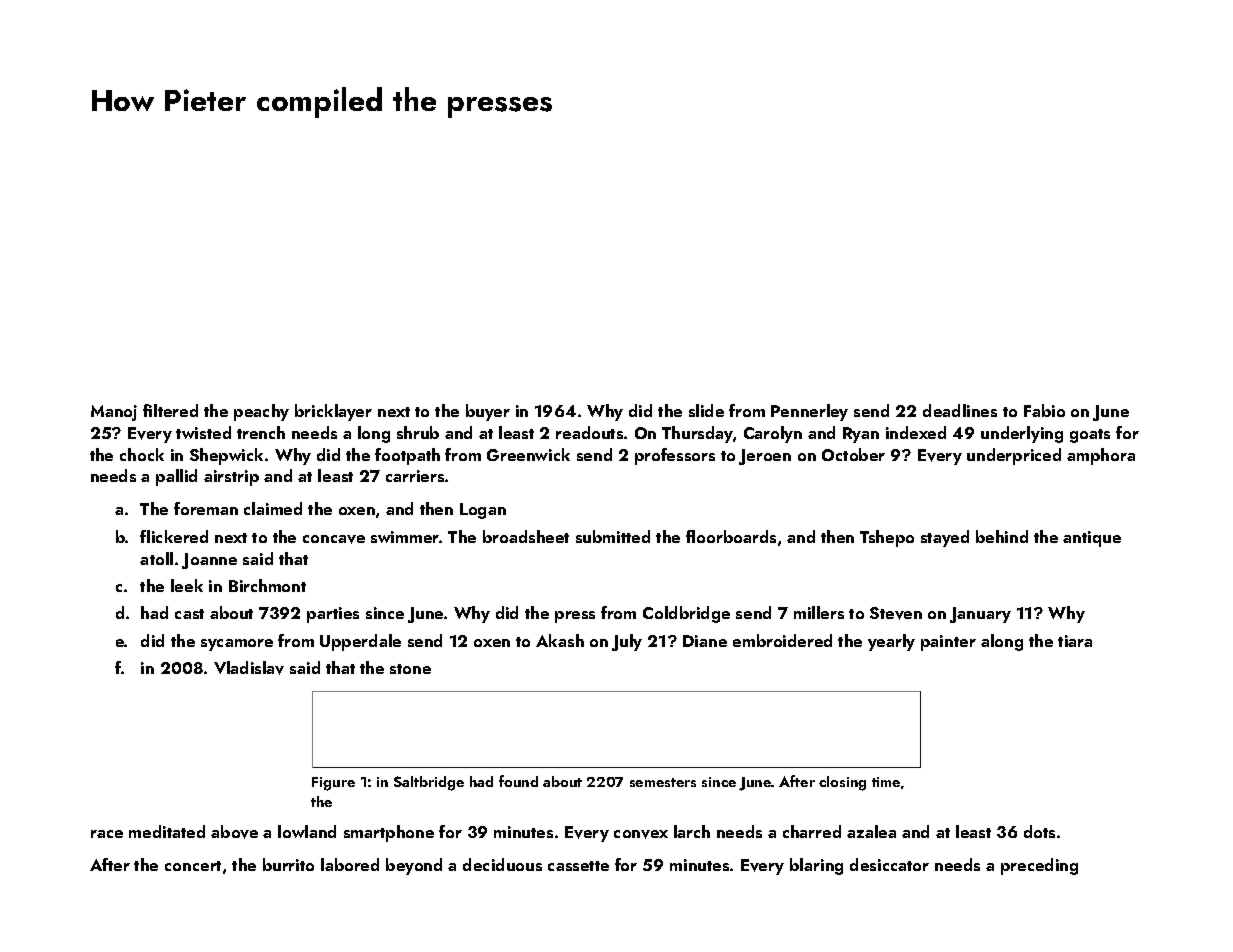  I want to click on Fabio, so click(1044, 410).
